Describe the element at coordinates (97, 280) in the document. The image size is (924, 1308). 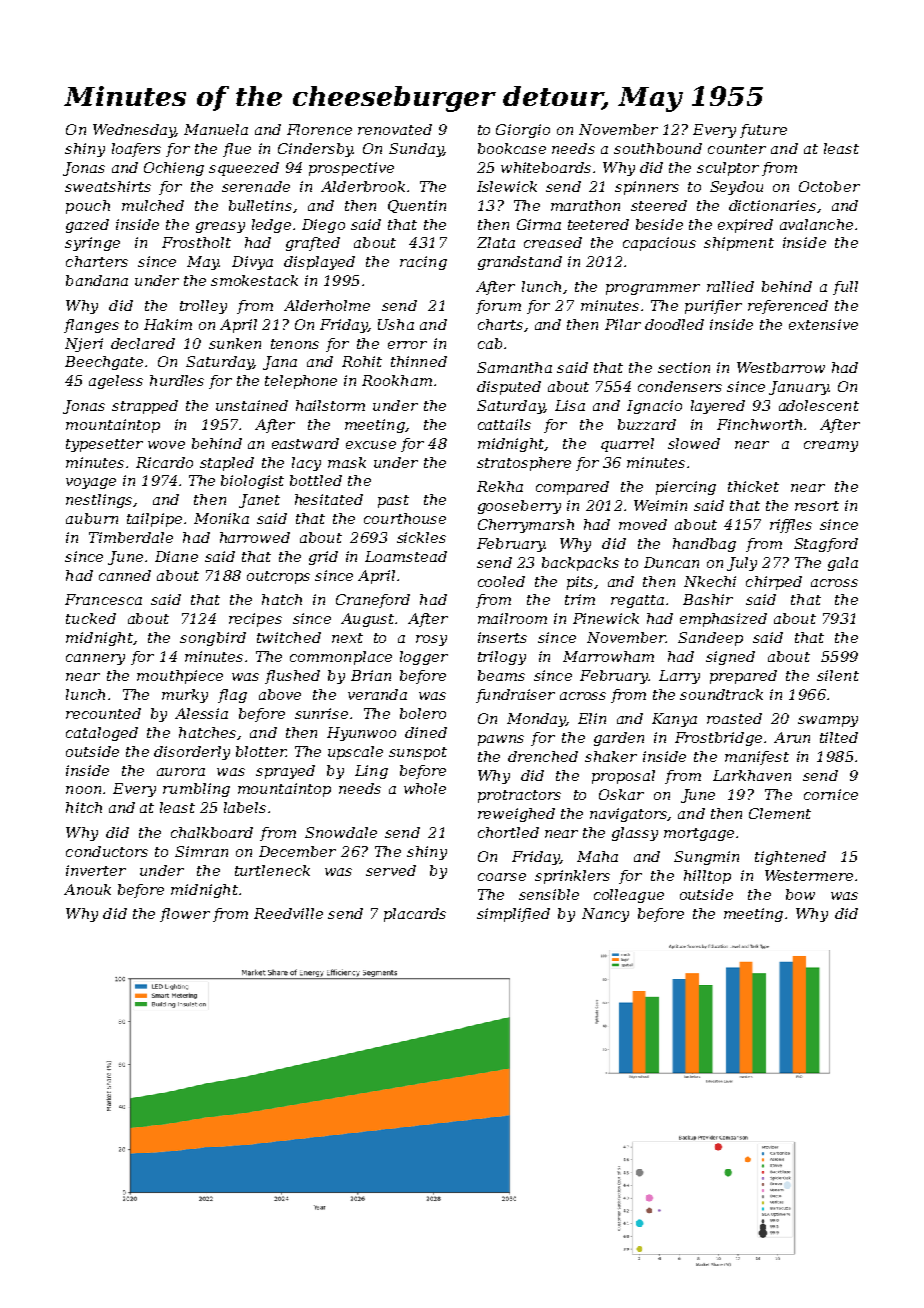
I see `bandana` at that location.
